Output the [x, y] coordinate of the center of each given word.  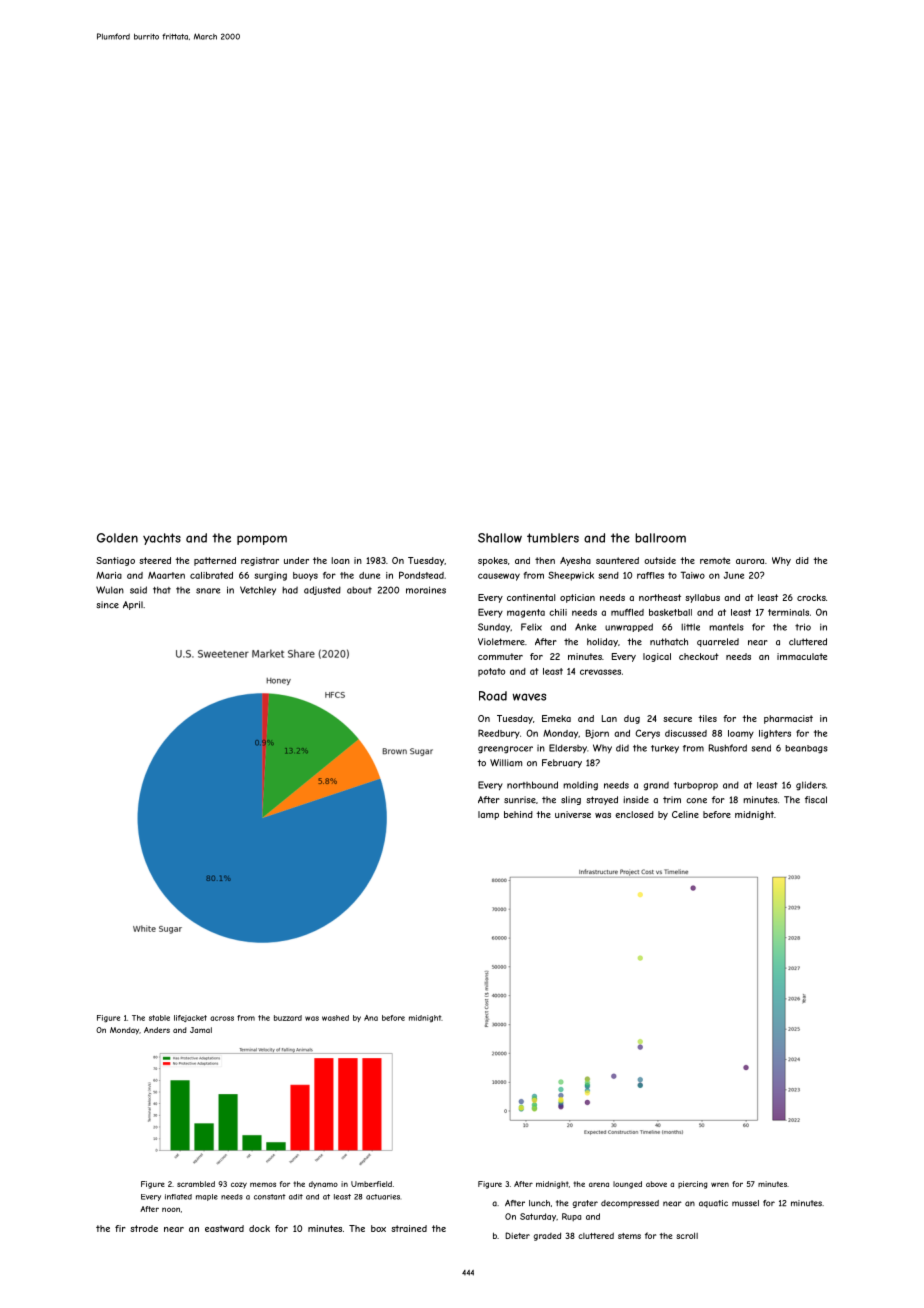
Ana [371, 1018]
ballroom [660, 538]
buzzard [288, 1018]
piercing [693, 1185]
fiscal [816, 800]
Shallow [500, 538]
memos [263, 1184]
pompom [262, 540]
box [378, 1228]
